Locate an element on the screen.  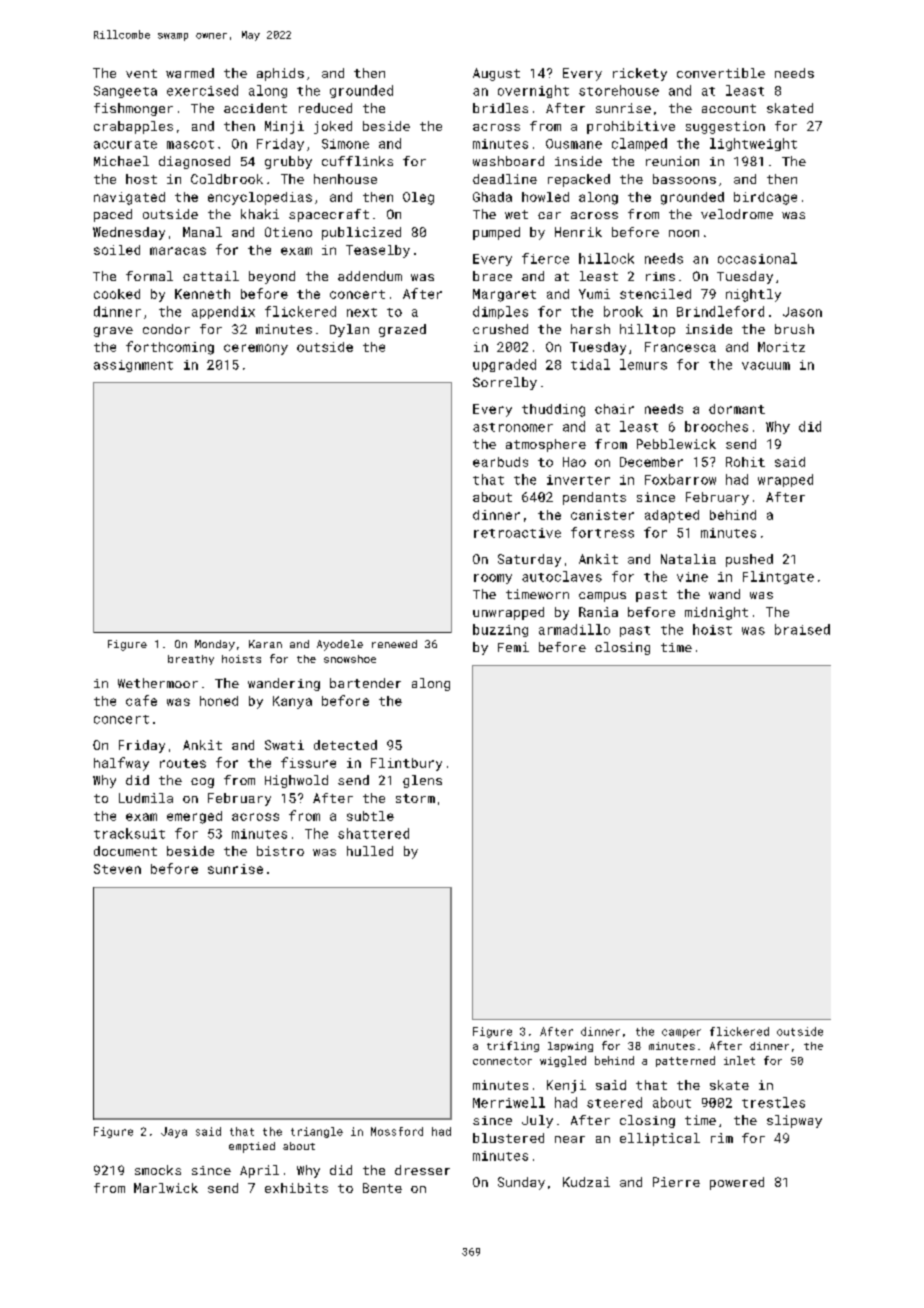
roomy is located at coordinates (493, 579).
